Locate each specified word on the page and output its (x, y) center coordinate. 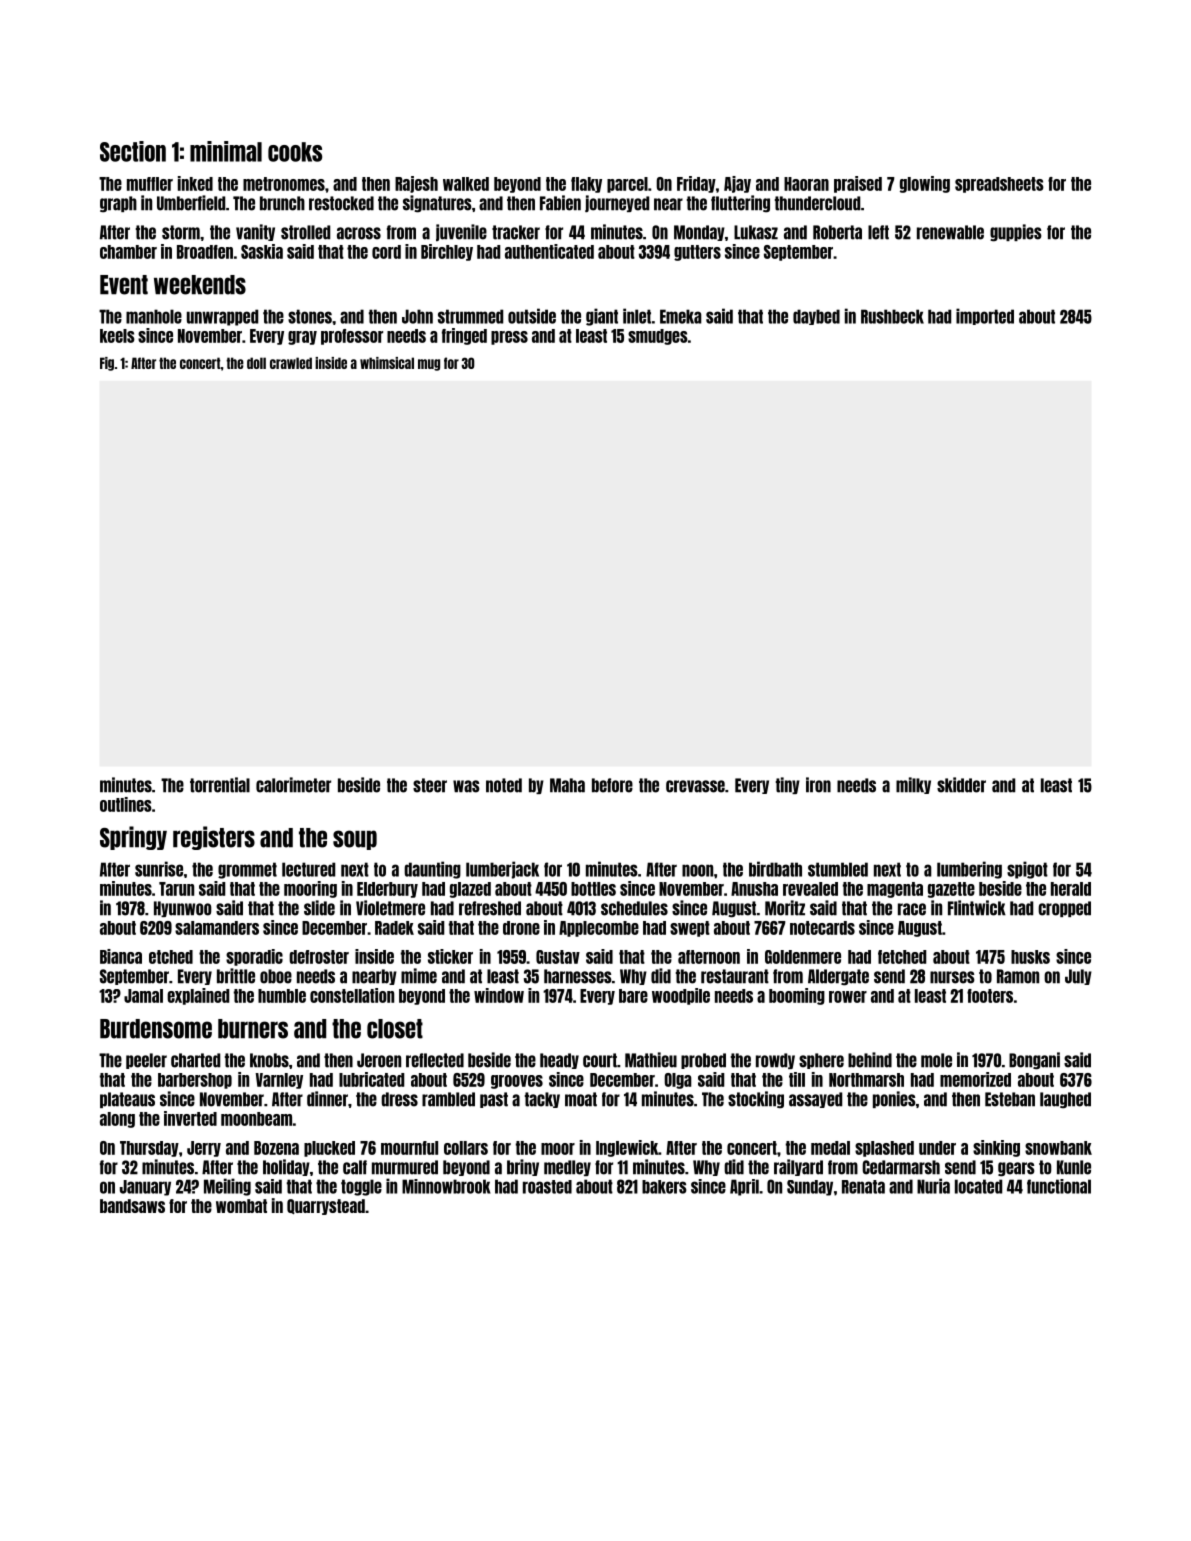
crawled (291, 363)
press (509, 338)
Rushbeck (892, 316)
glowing (925, 184)
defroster (319, 957)
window (499, 995)
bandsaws (132, 1206)
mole (936, 1060)
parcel (627, 185)
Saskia (262, 251)
